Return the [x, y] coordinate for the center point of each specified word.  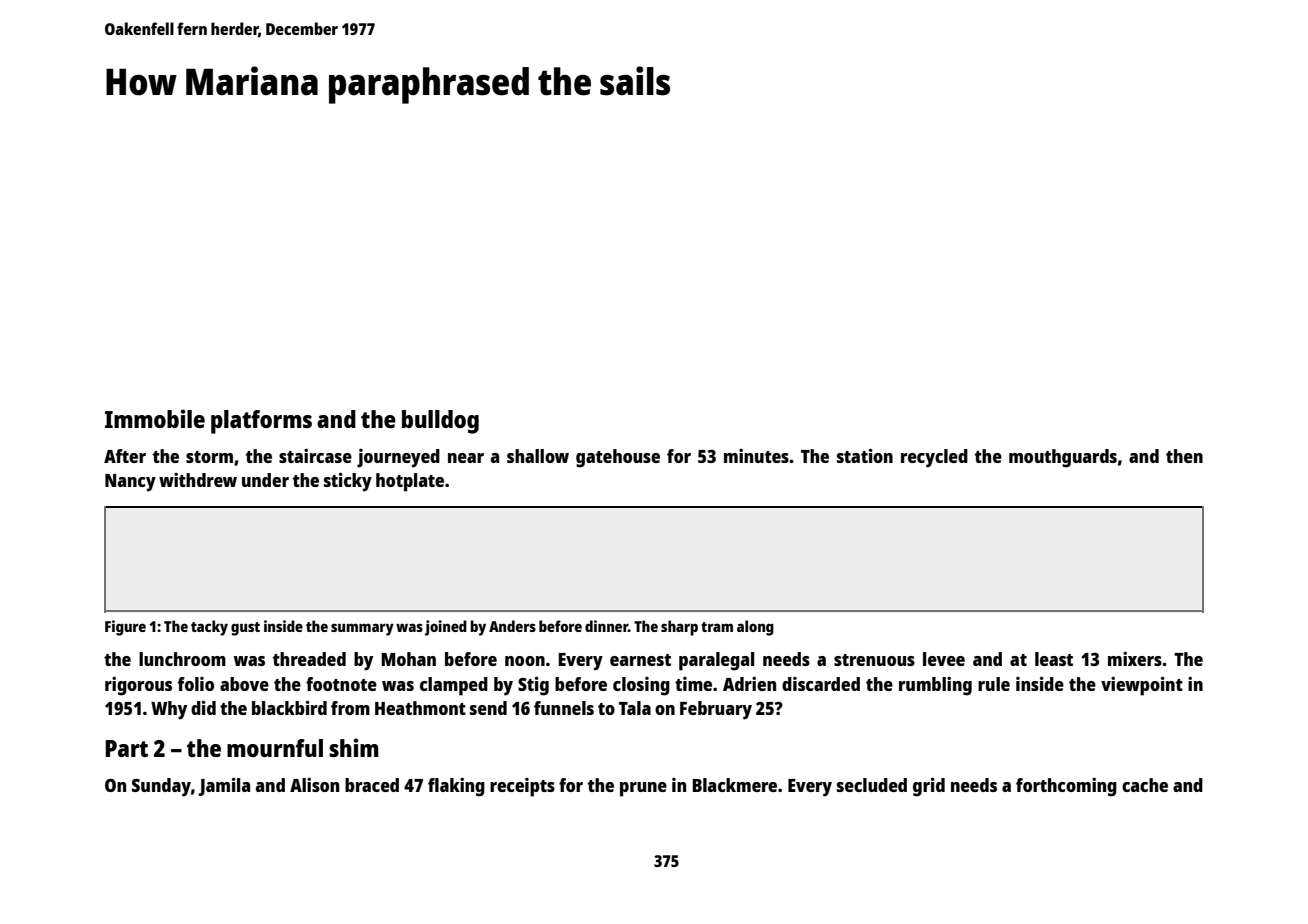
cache [1145, 785]
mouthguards [1063, 458]
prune [643, 789]
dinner [606, 626]
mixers [1135, 659]
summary [362, 629]
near [466, 458]
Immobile [155, 418]
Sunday [161, 787]
